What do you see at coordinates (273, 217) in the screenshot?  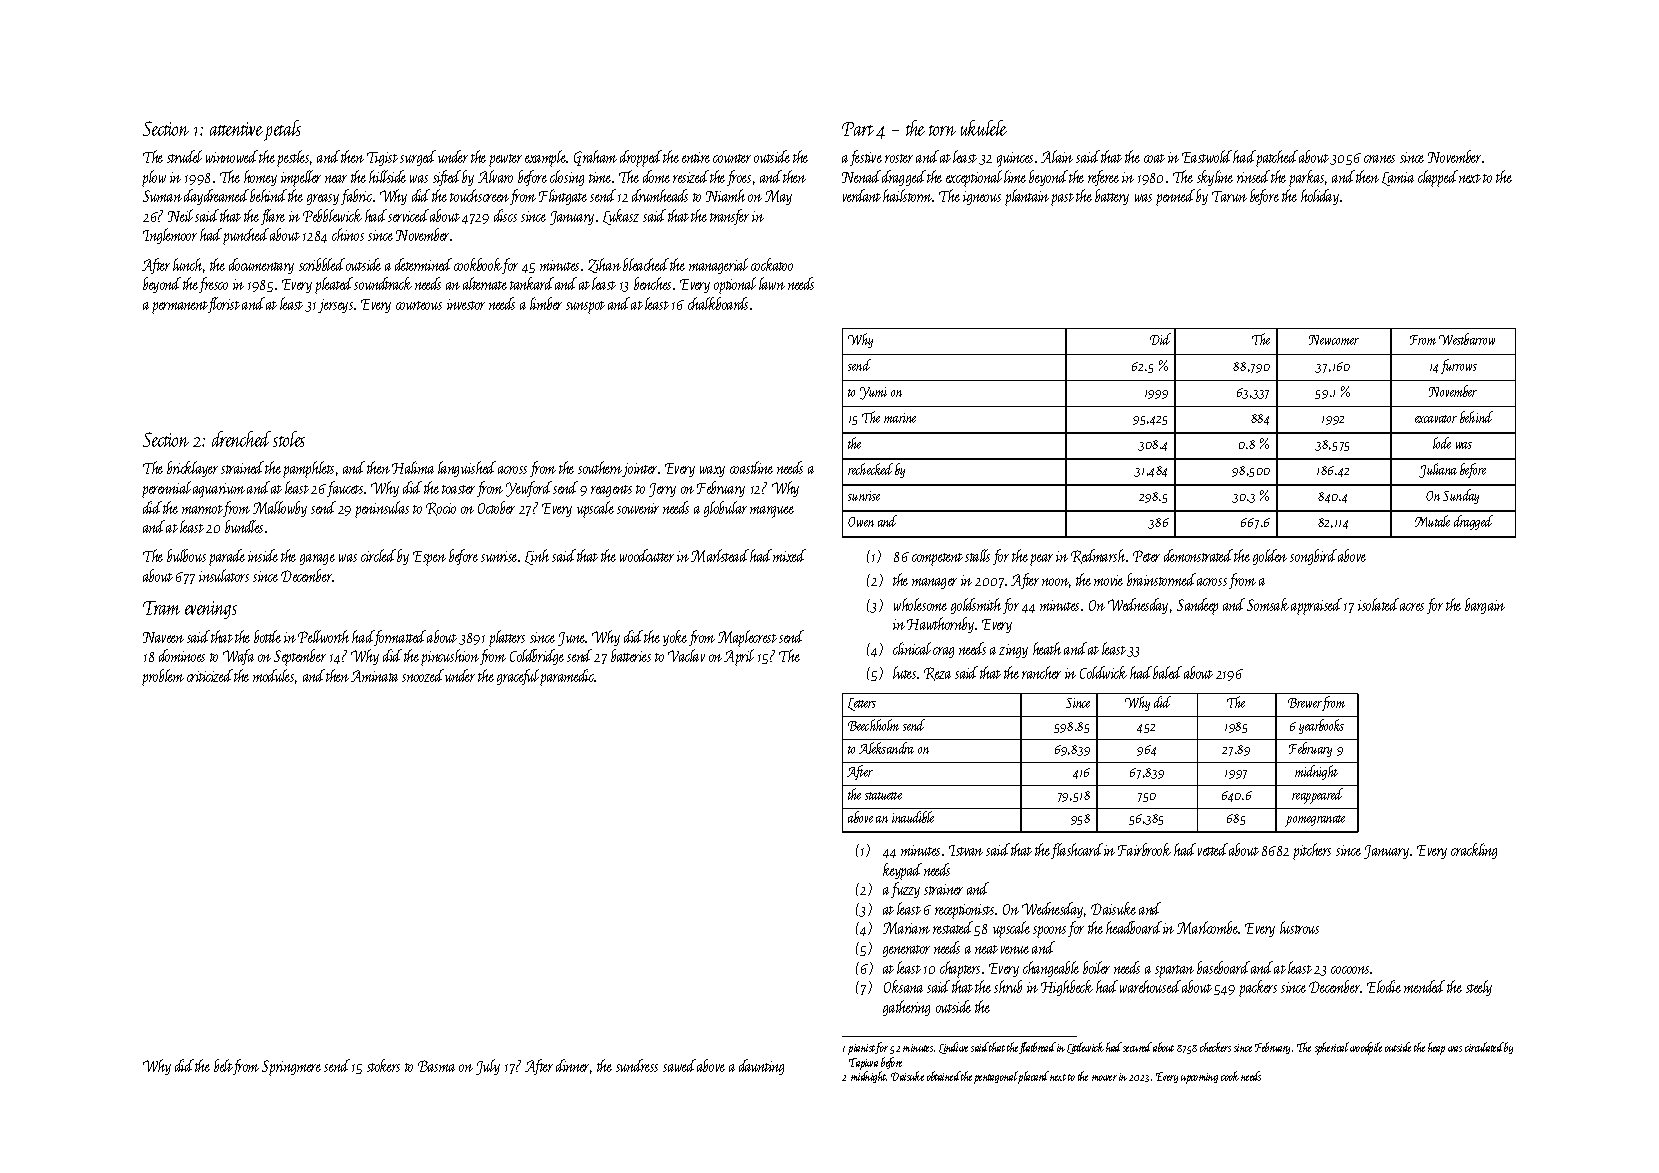 I see `flare` at bounding box center [273, 217].
